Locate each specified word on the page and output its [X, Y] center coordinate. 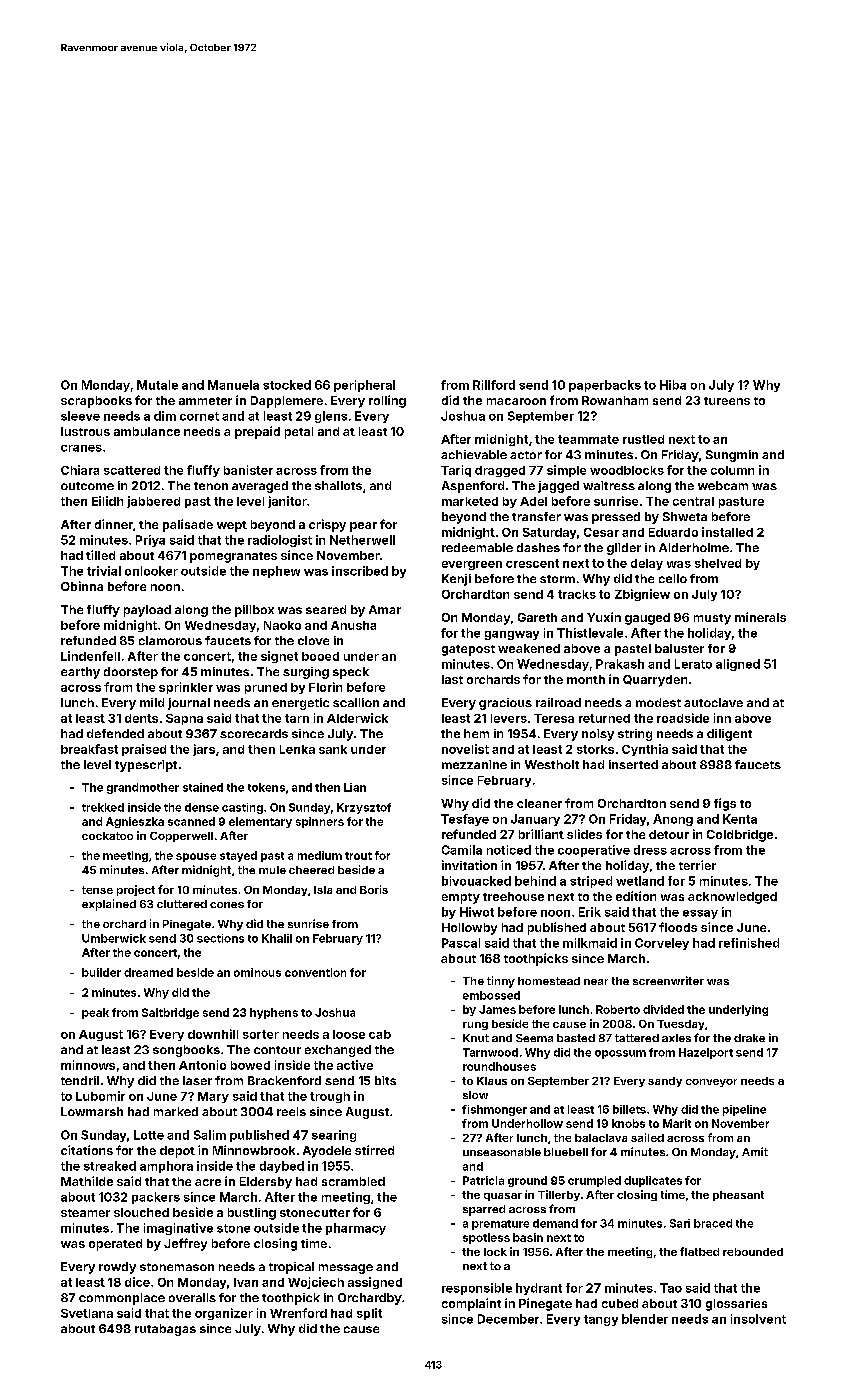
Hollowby [469, 929]
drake [749, 1038]
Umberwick [114, 938]
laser [197, 1080]
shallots [338, 485]
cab [380, 1034]
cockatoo [107, 836]
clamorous [170, 640]
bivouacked [476, 881]
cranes [81, 448]
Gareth [537, 617]
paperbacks [605, 386]
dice [137, 1282]
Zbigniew [642, 595]
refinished [749, 943]
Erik [590, 912]
